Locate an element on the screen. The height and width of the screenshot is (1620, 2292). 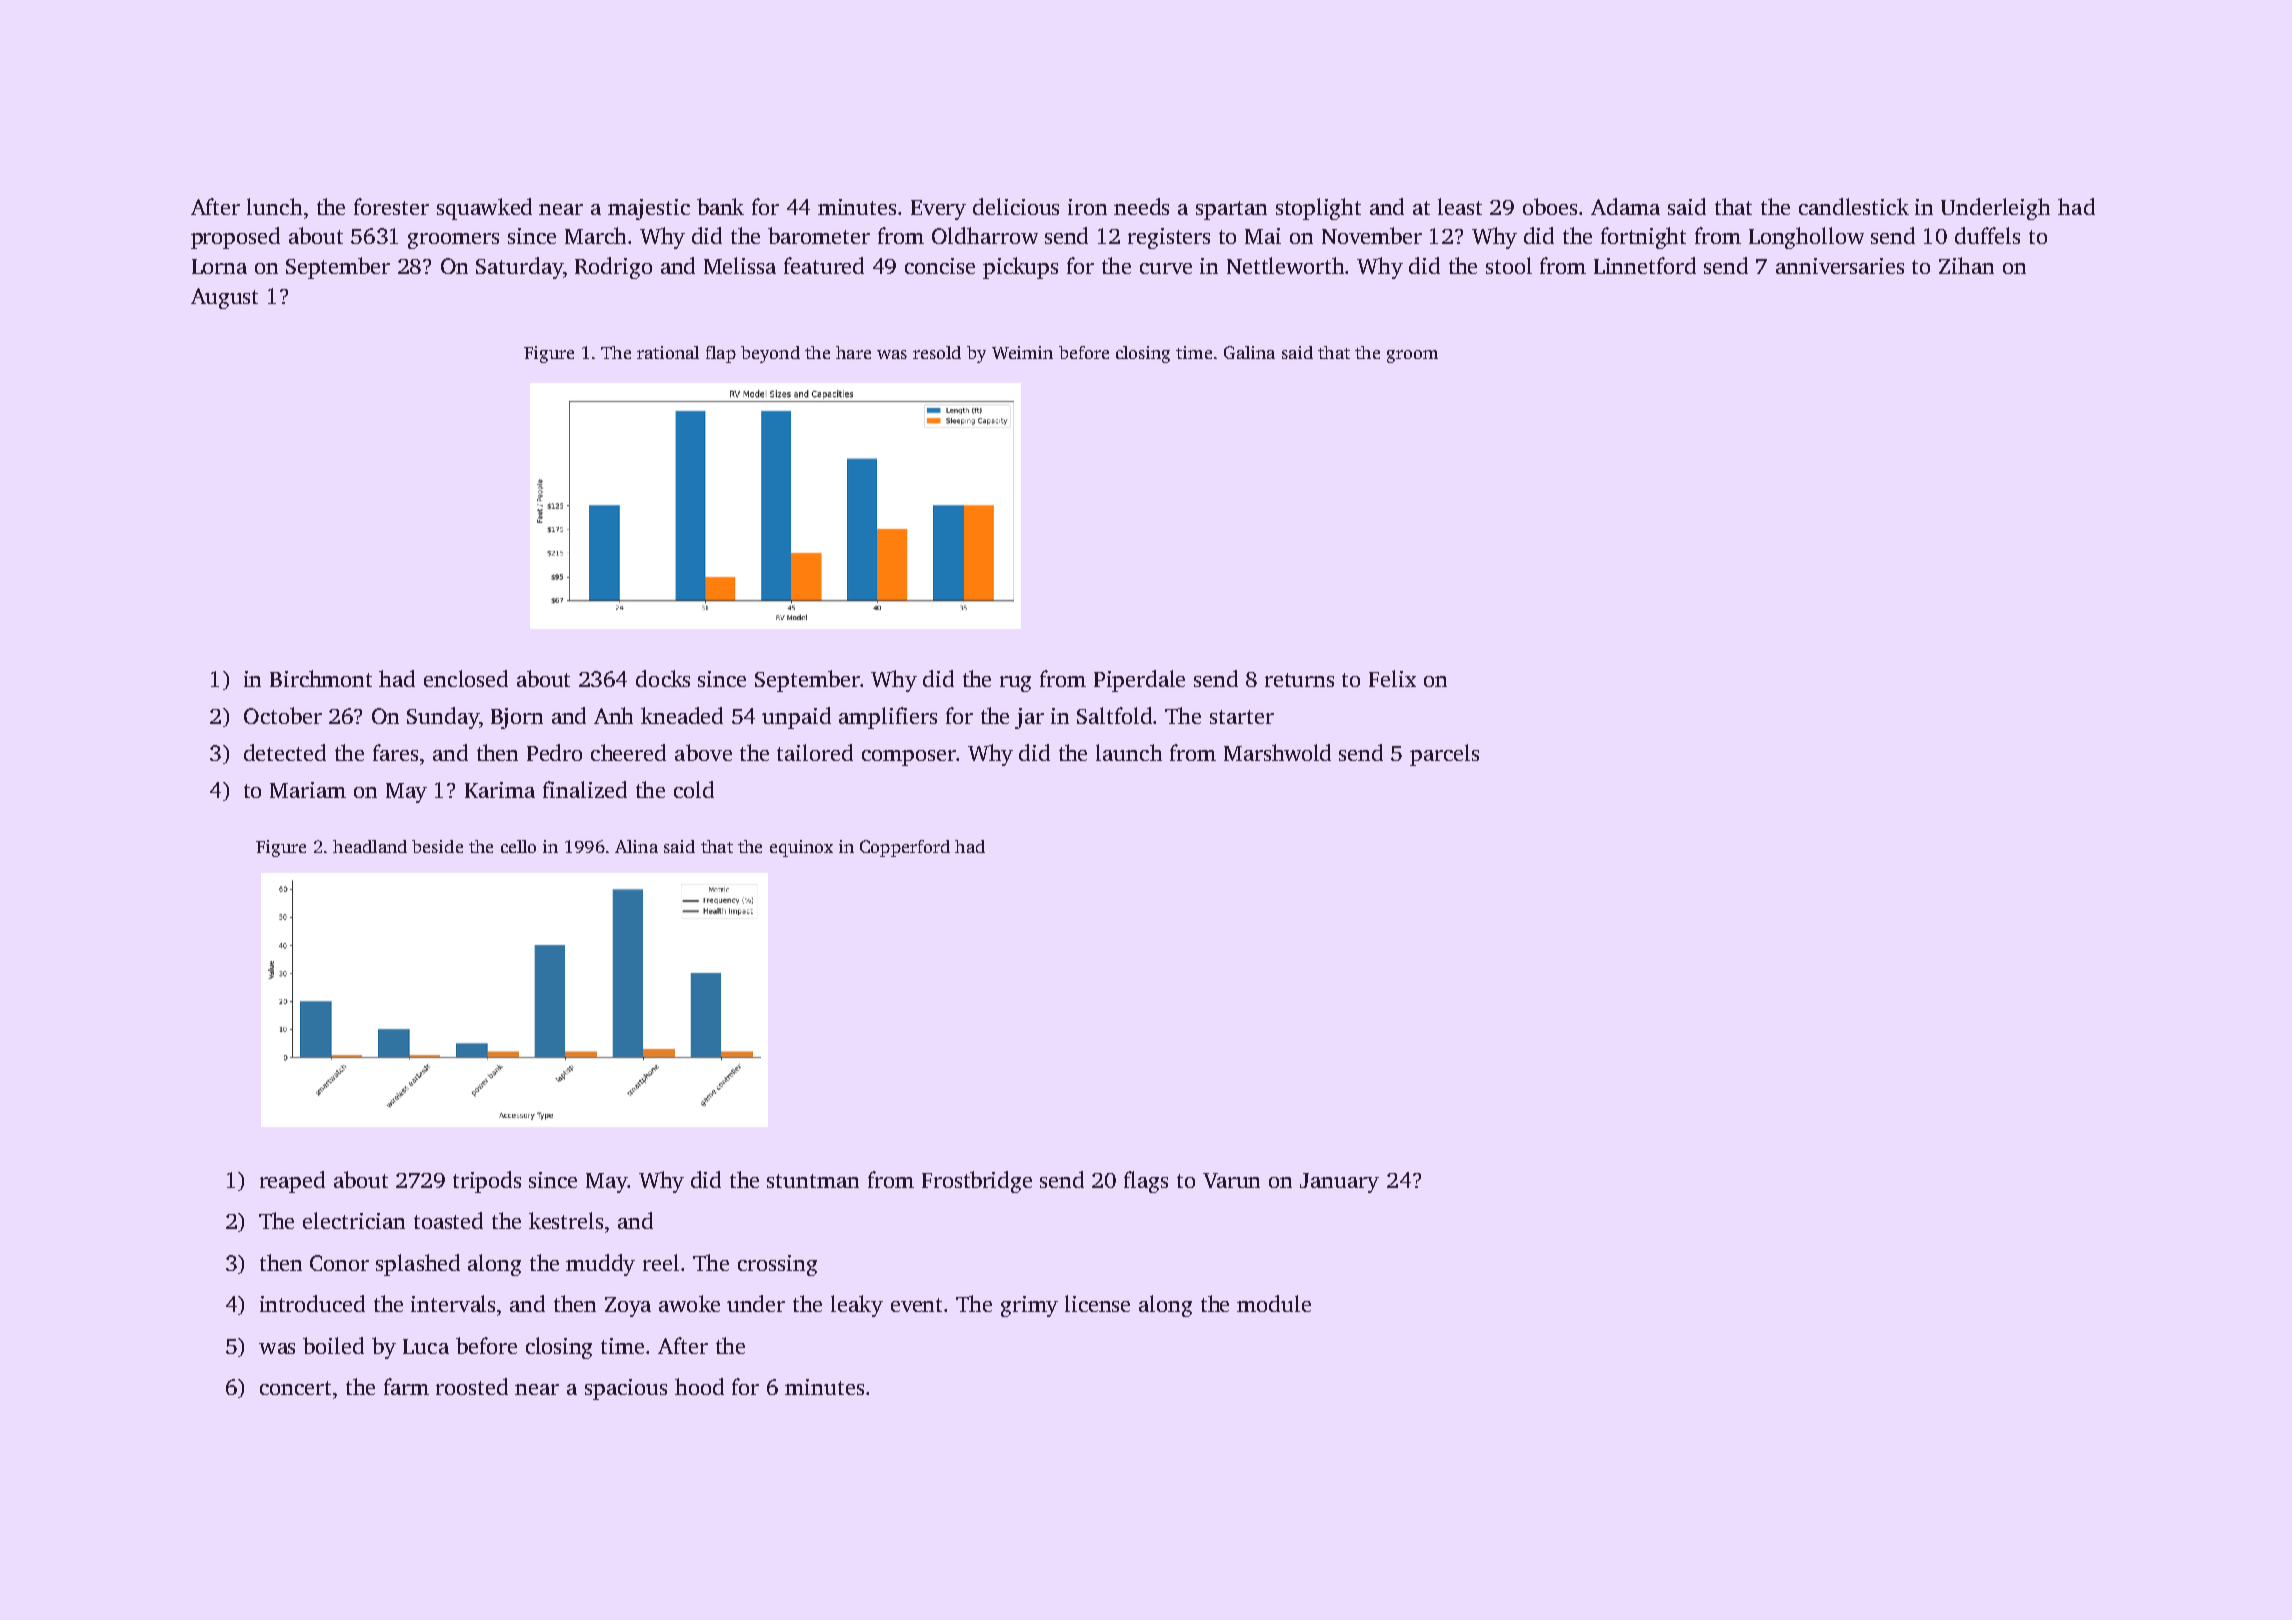
hare is located at coordinates (853, 352).
